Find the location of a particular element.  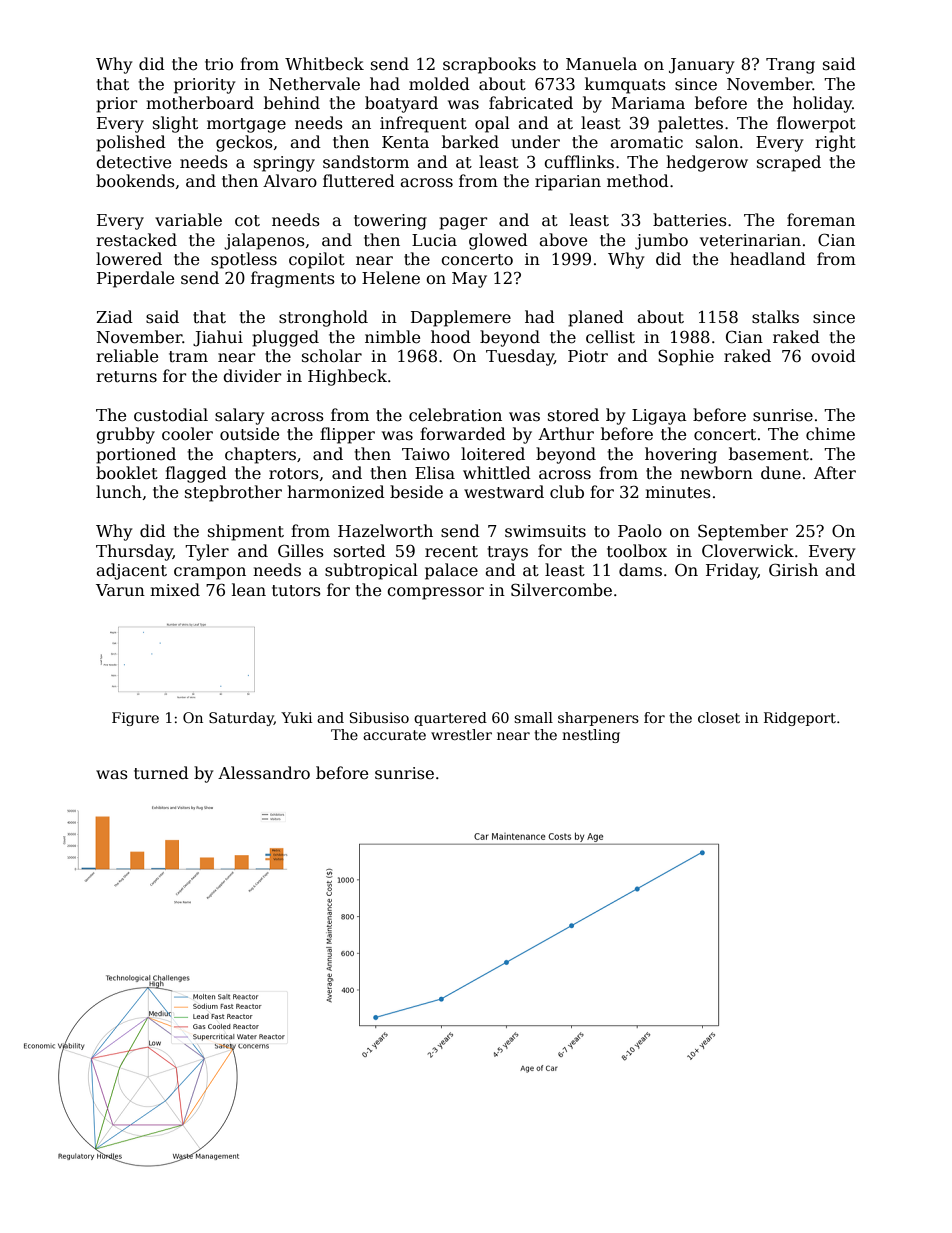

planed is located at coordinates (596, 318).
